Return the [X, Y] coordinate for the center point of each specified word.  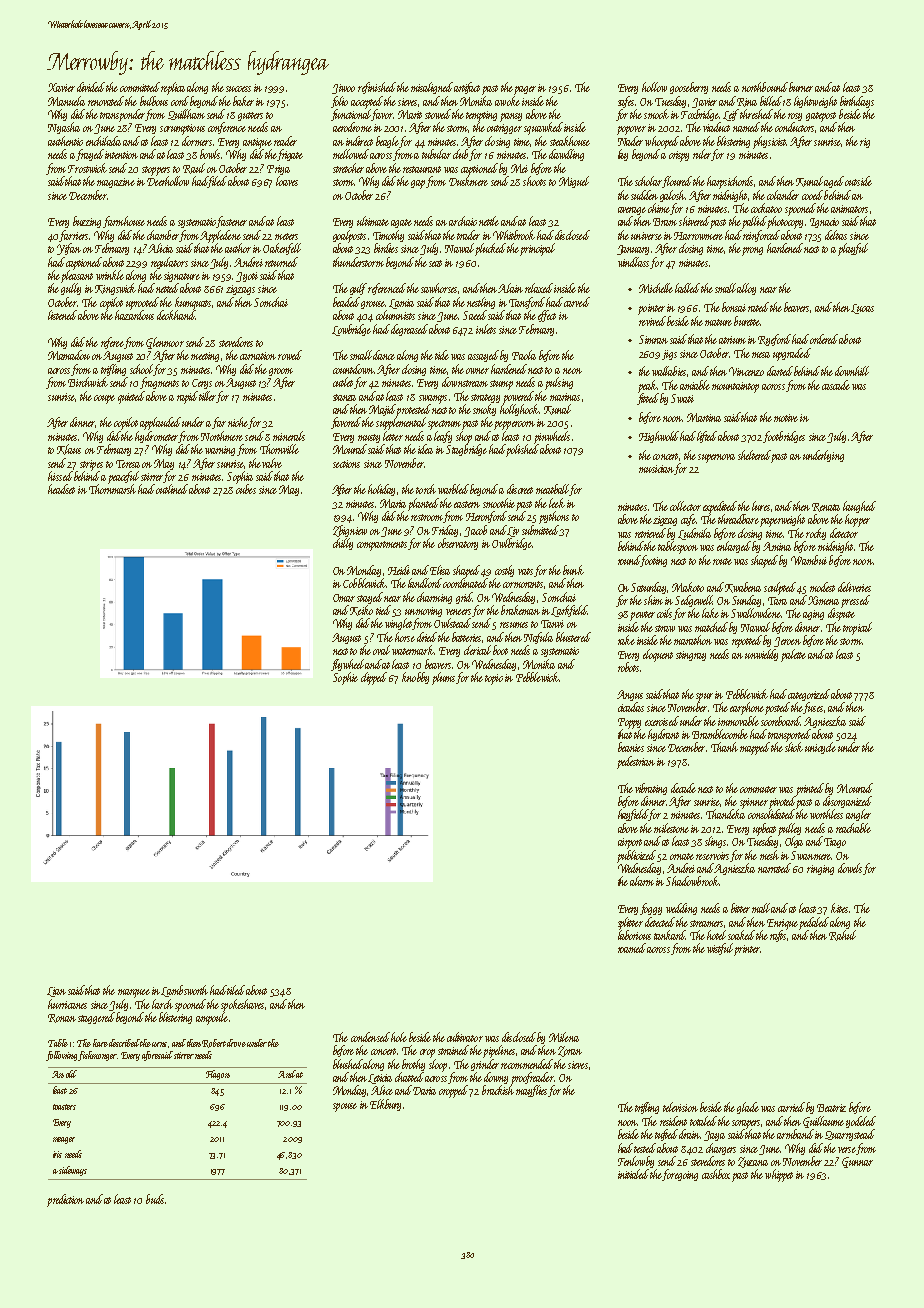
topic [494, 679]
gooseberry [689, 88]
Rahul [842, 935]
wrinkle [110, 275]
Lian [56, 992]
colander [783, 195]
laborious [634, 935]
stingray [691, 656]
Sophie [345, 678]
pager [525, 90]
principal [537, 249]
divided [91, 87]
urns [159, 1044]
